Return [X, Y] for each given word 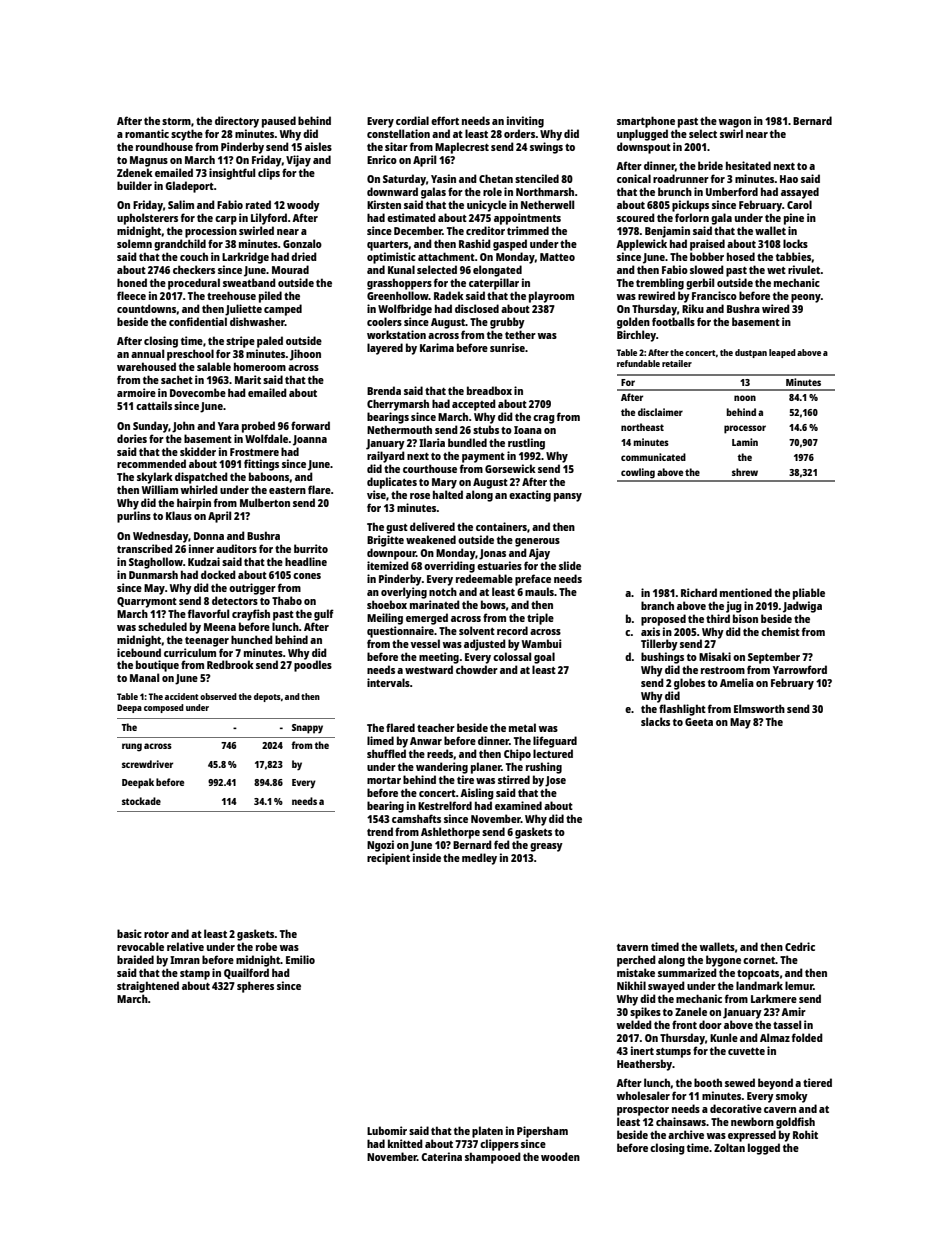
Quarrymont [147, 602]
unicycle [487, 206]
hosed [741, 256]
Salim [181, 204]
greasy [546, 847]
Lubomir [387, 1130]
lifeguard [555, 742]
